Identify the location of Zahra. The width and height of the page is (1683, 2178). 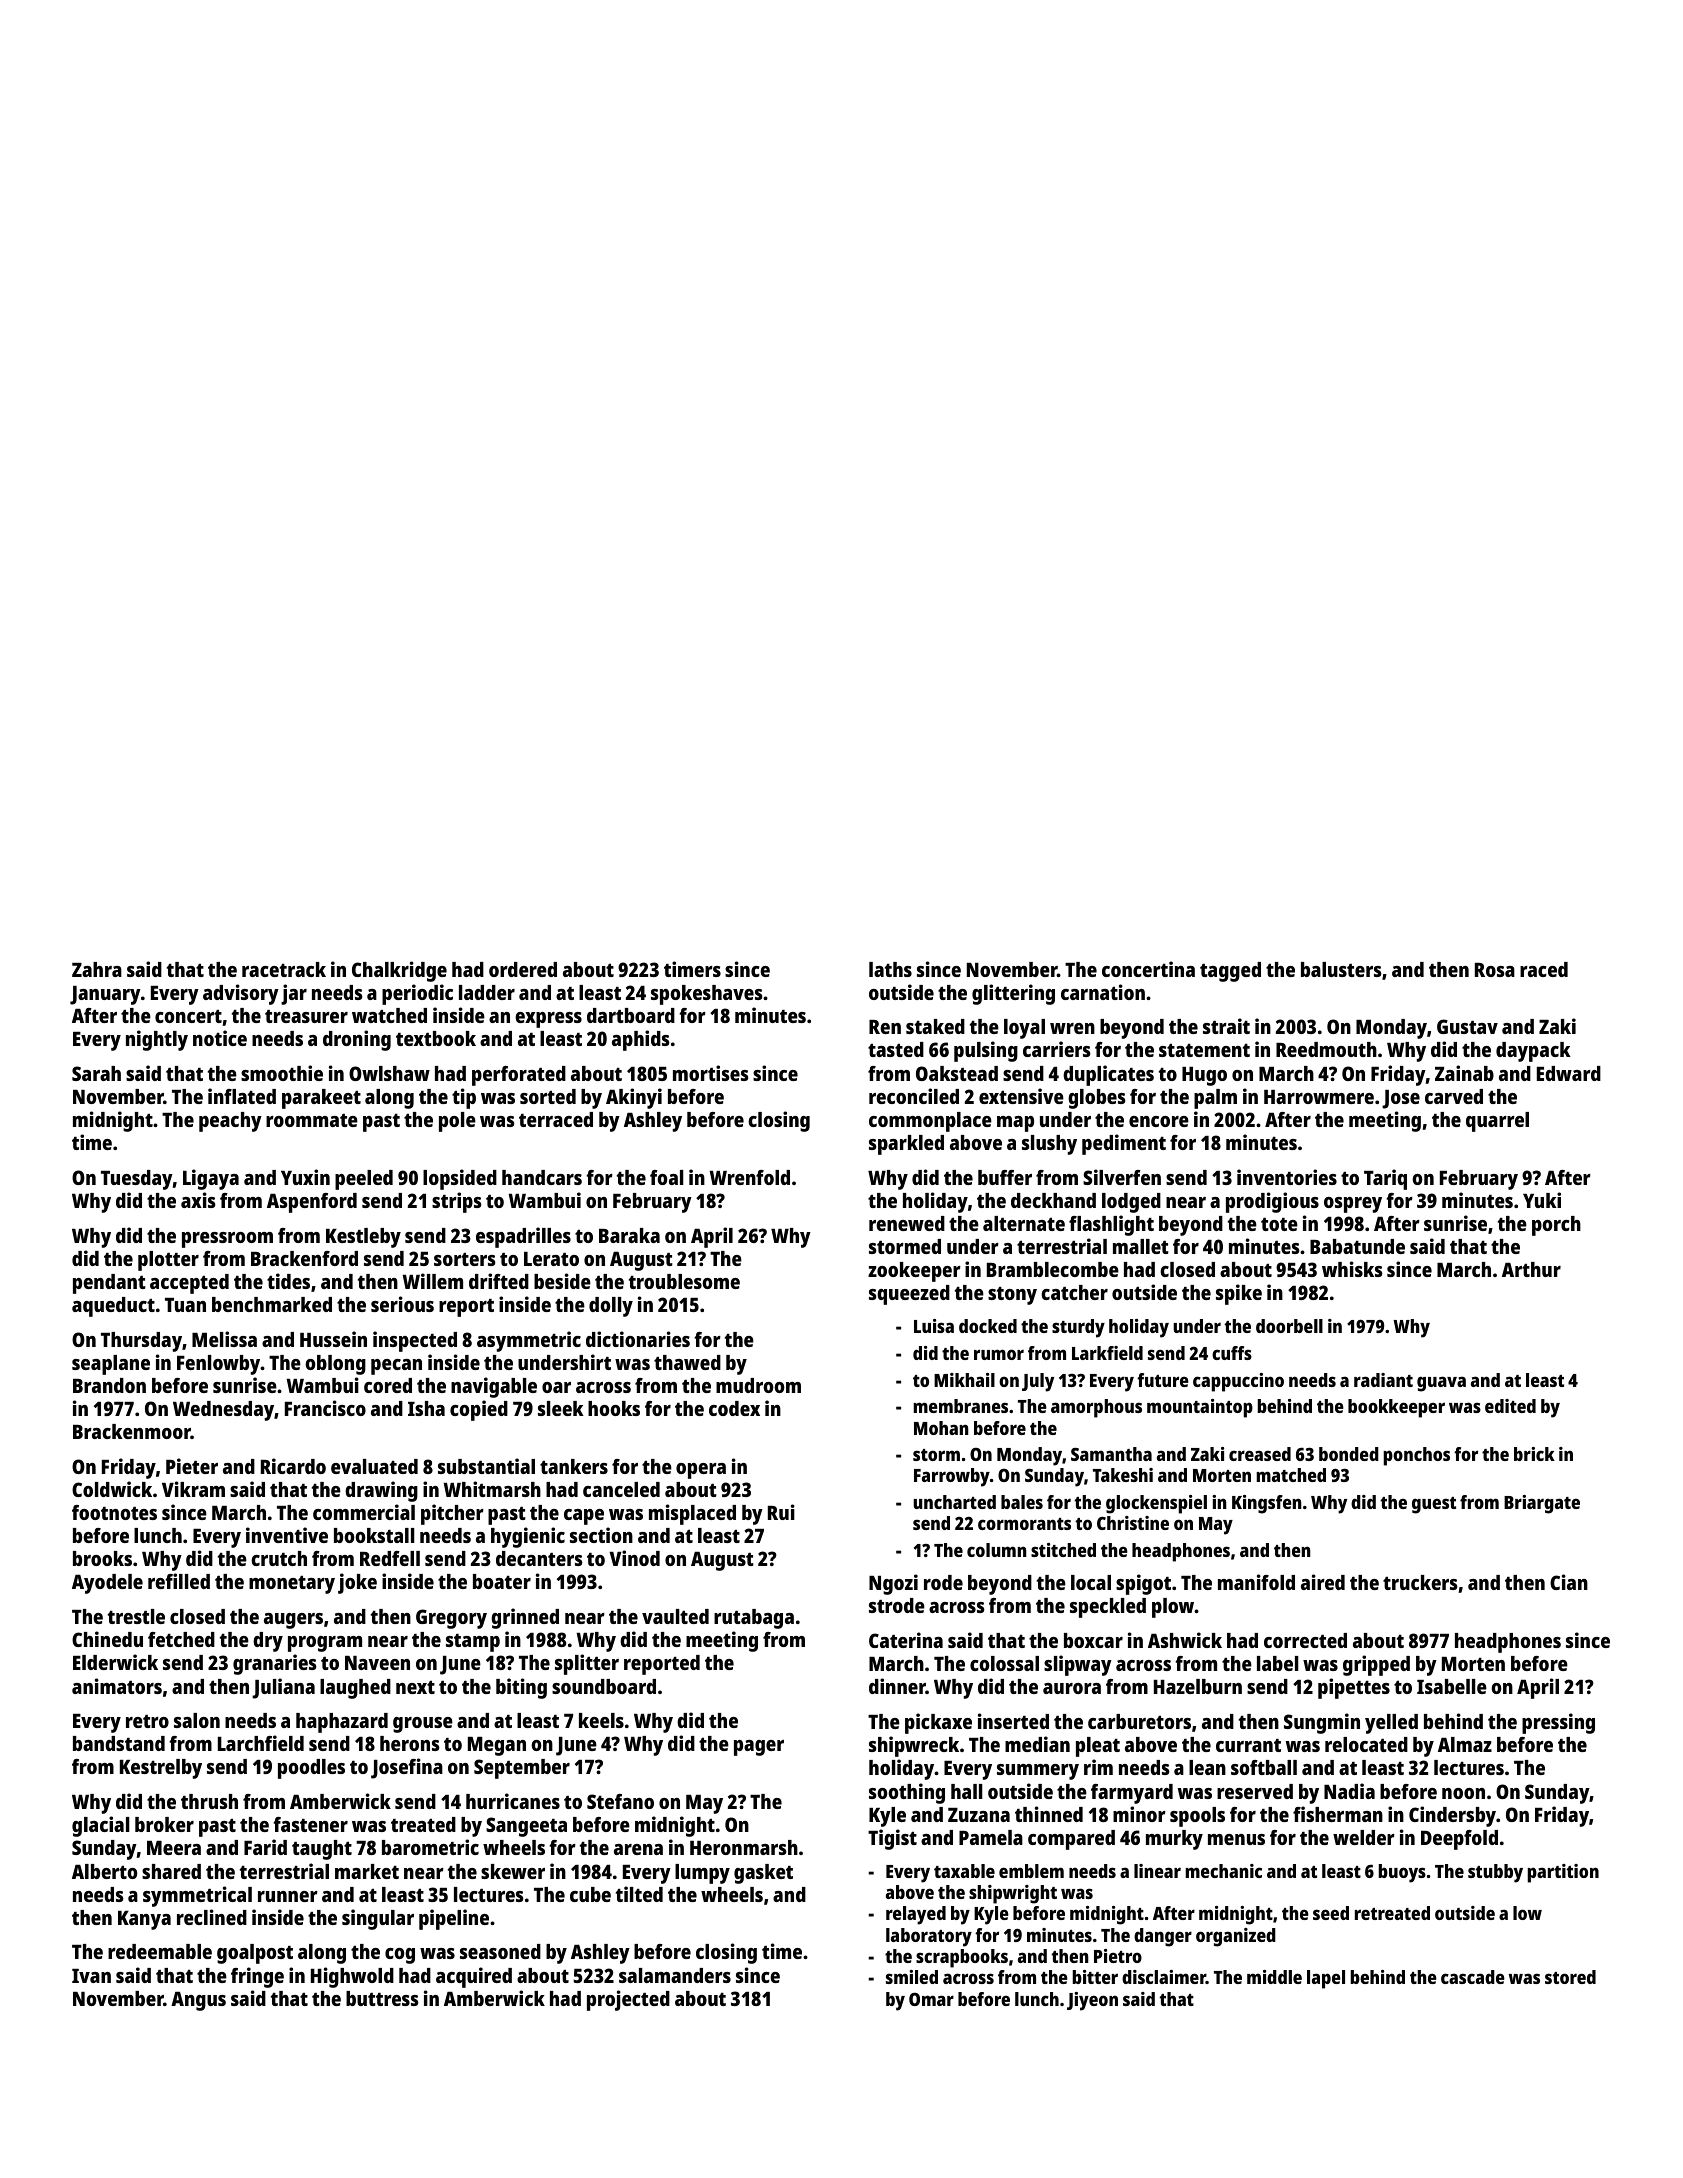
(97, 969).
